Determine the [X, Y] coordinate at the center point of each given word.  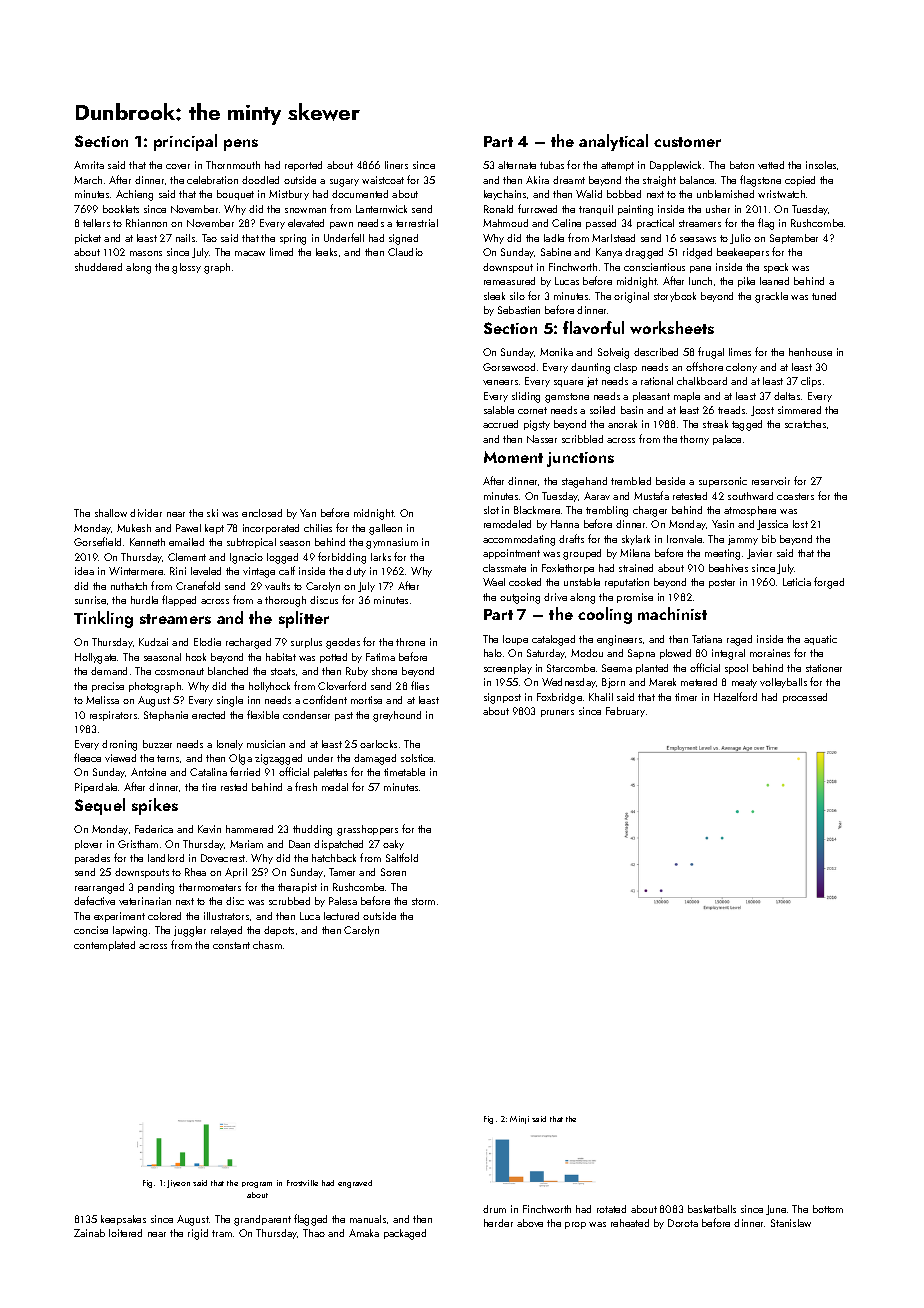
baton [742, 165]
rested [234, 787]
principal [185, 142]
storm [423, 901]
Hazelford [735, 696]
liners [396, 165]
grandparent [262, 1220]
